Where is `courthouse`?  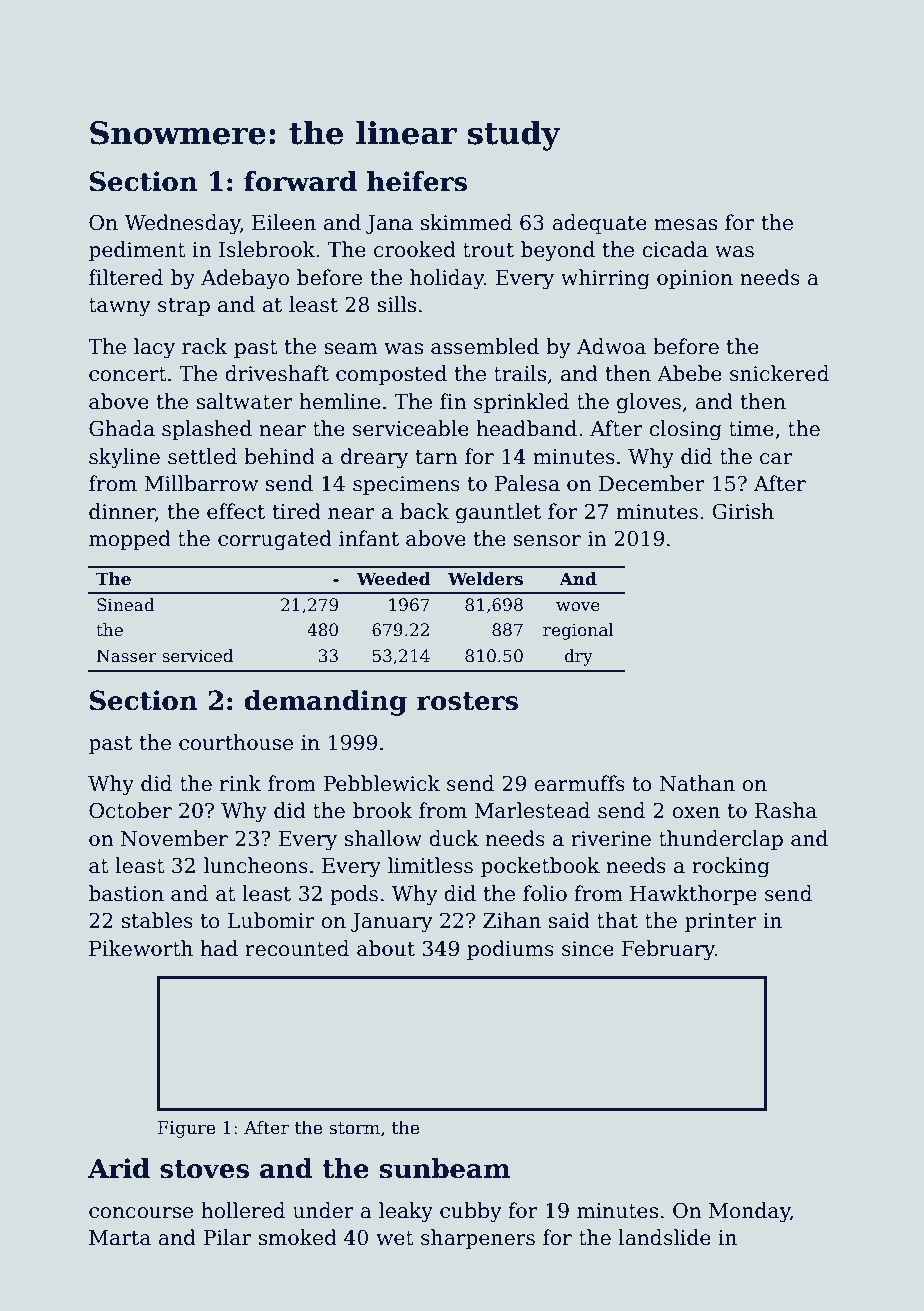 courthouse is located at coordinates (236, 742).
